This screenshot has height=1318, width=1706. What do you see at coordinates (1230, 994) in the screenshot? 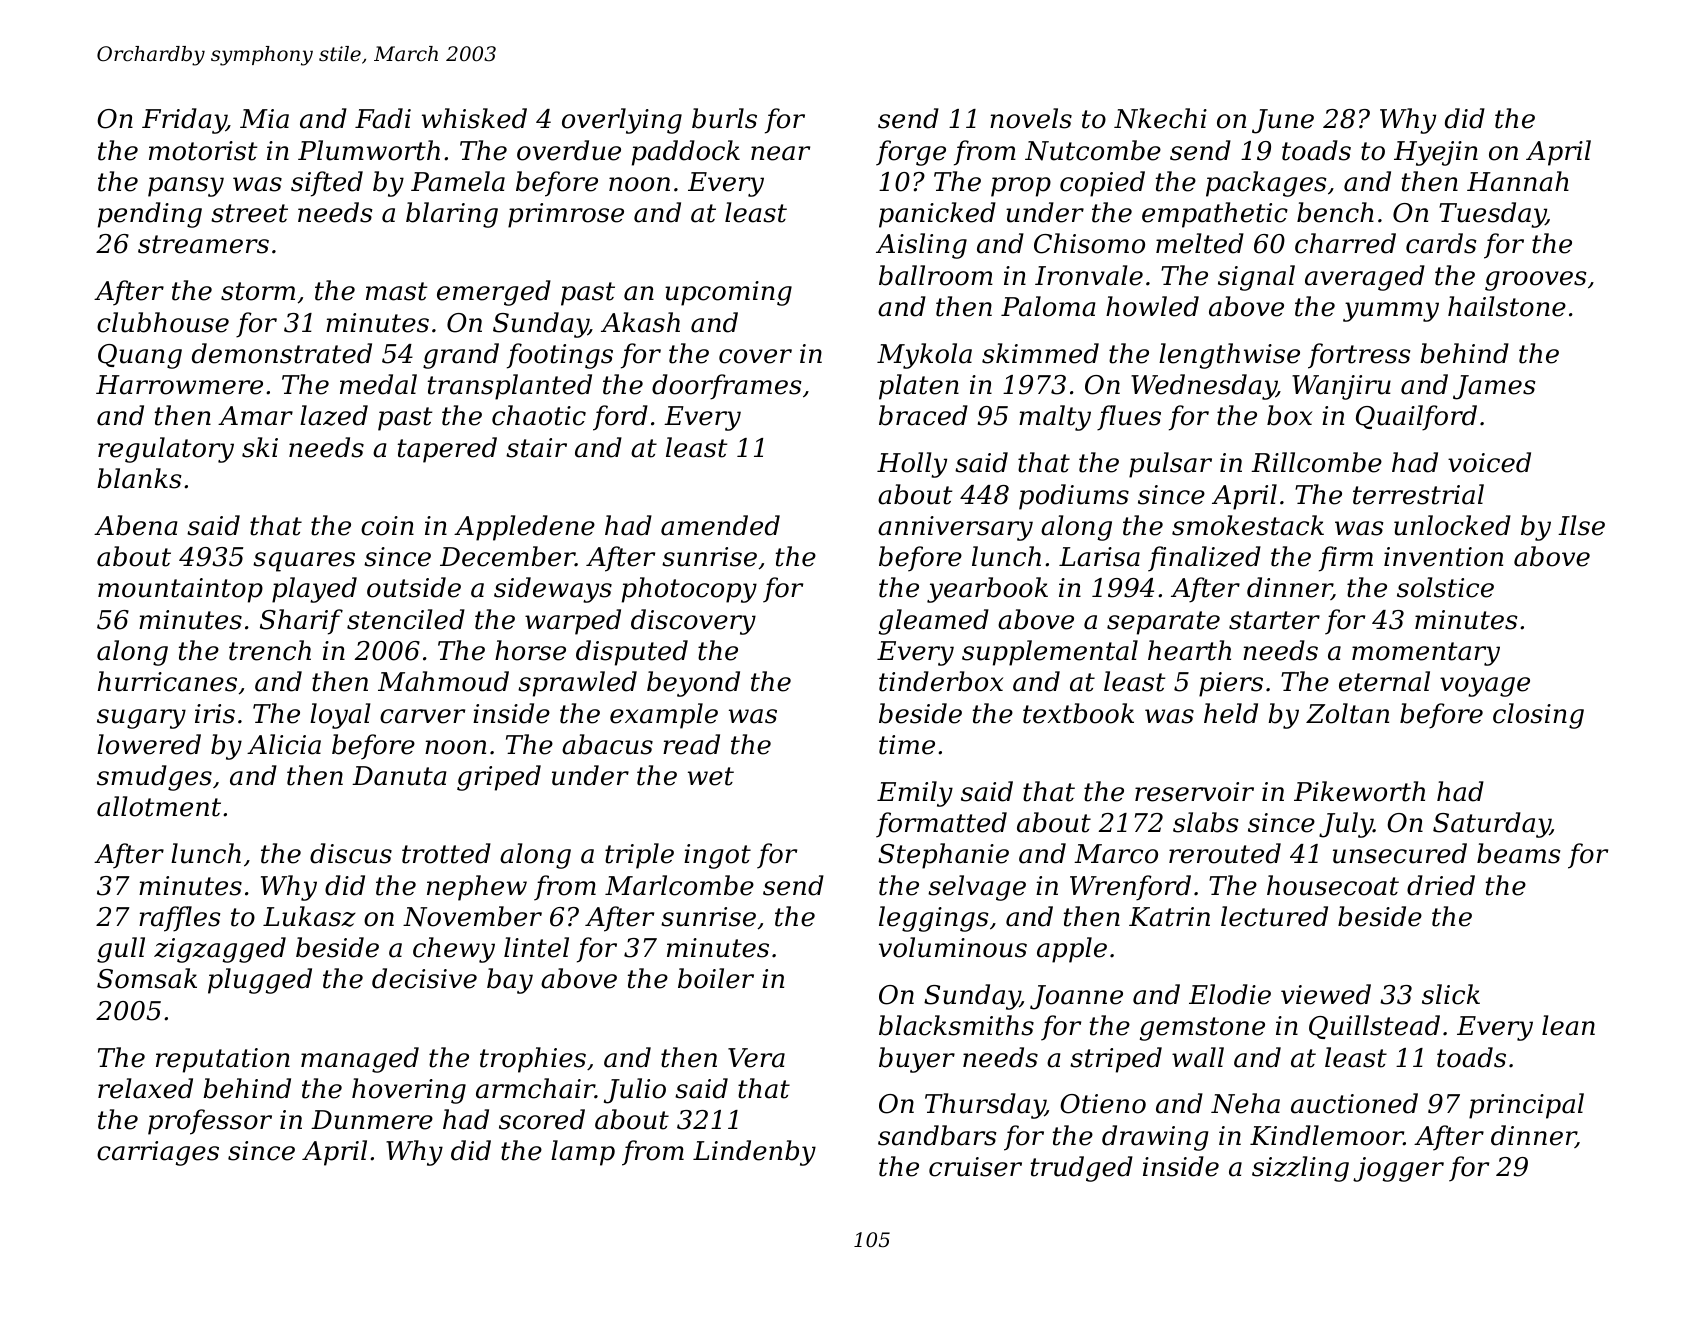
I see `Elodie` at bounding box center [1230, 994].
